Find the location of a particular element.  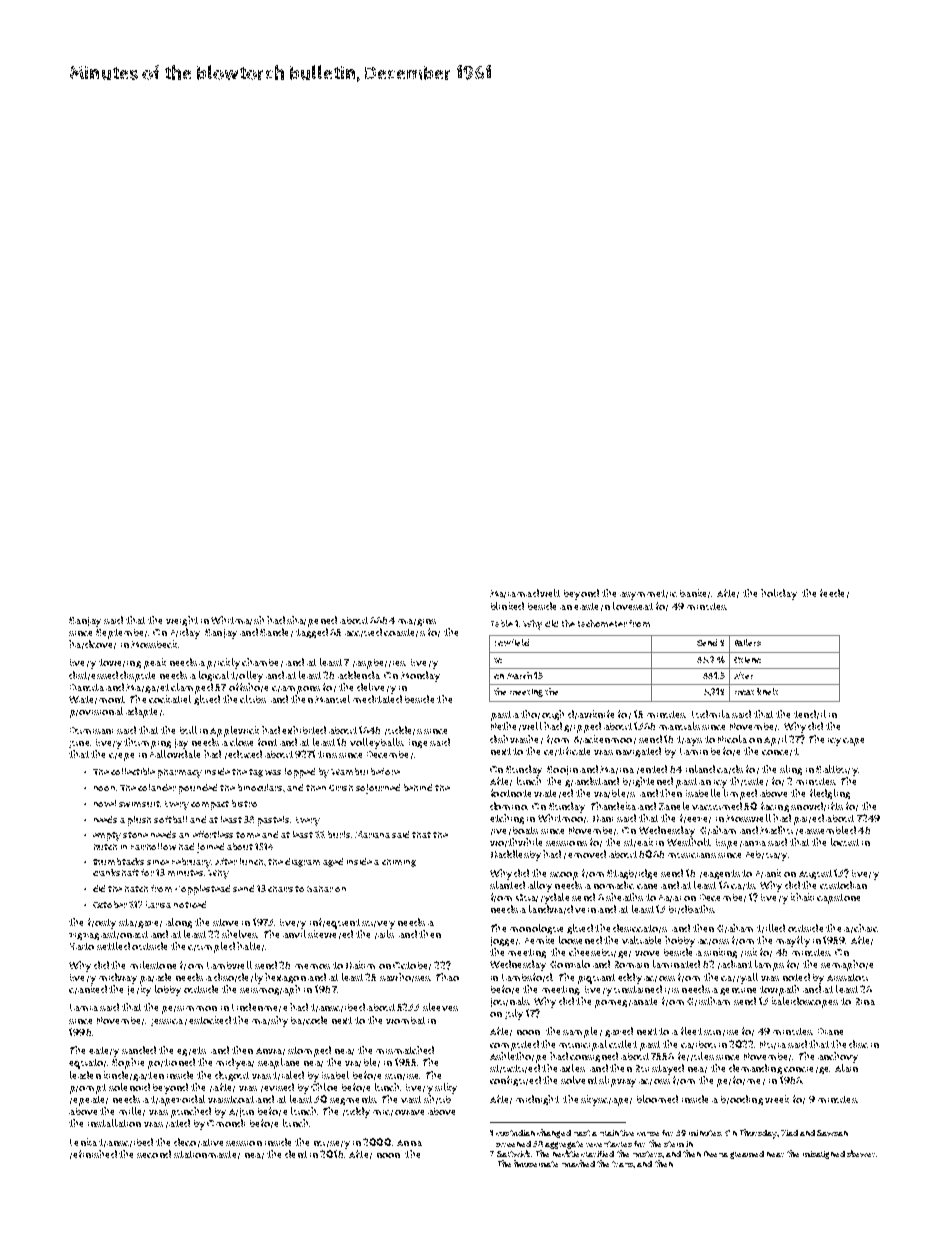

refinished is located at coordinates (93, 1154).
